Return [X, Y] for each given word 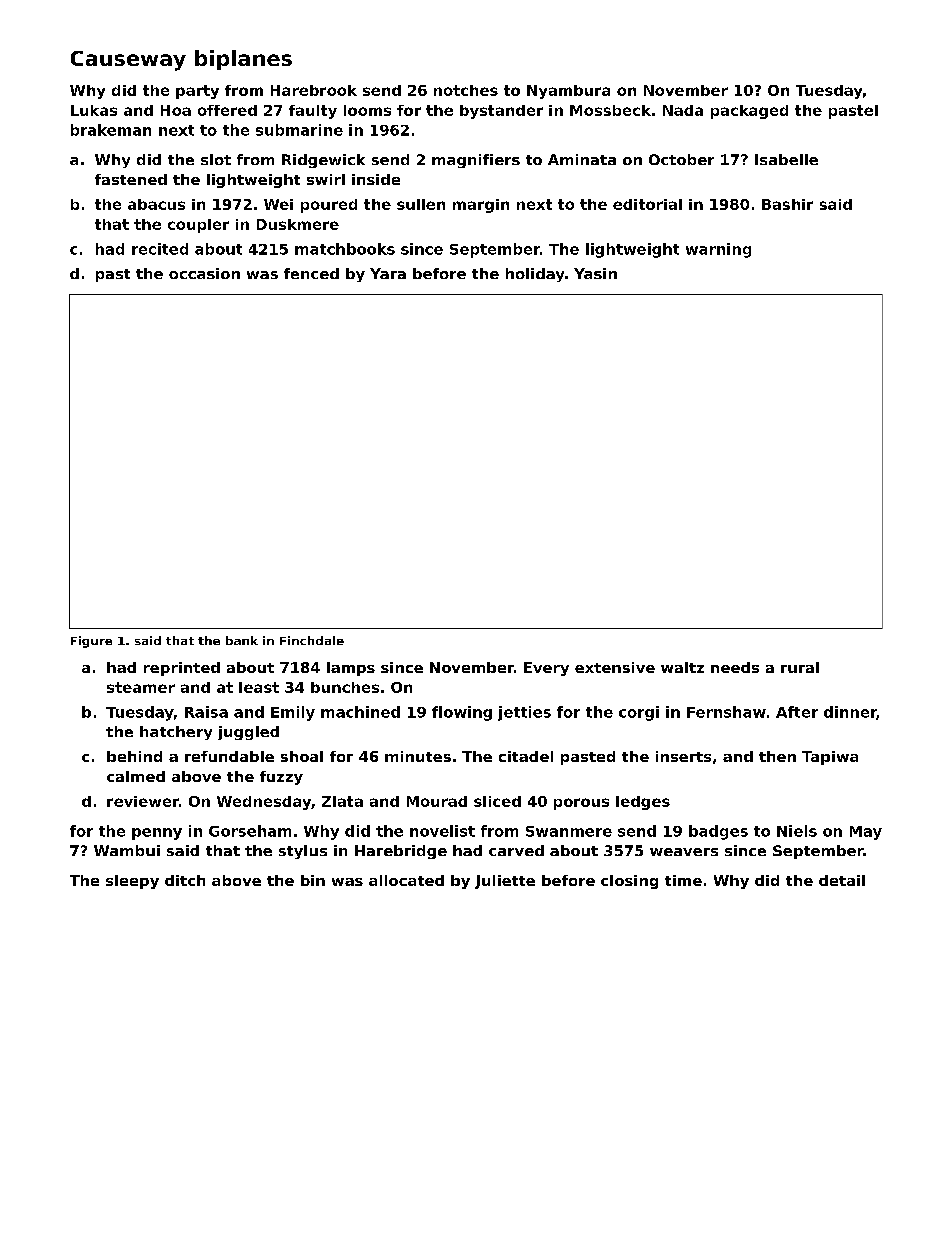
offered [227, 110]
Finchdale [312, 640]
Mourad [437, 801]
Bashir [787, 204]
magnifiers [476, 161]
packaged [749, 112]
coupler [198, 226]
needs [735, 667]
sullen [421, 204]
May [866, 833]
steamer [141, 687]
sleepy [132, 882]
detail [842, 880]
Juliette [505, 882]
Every [546, 669]
